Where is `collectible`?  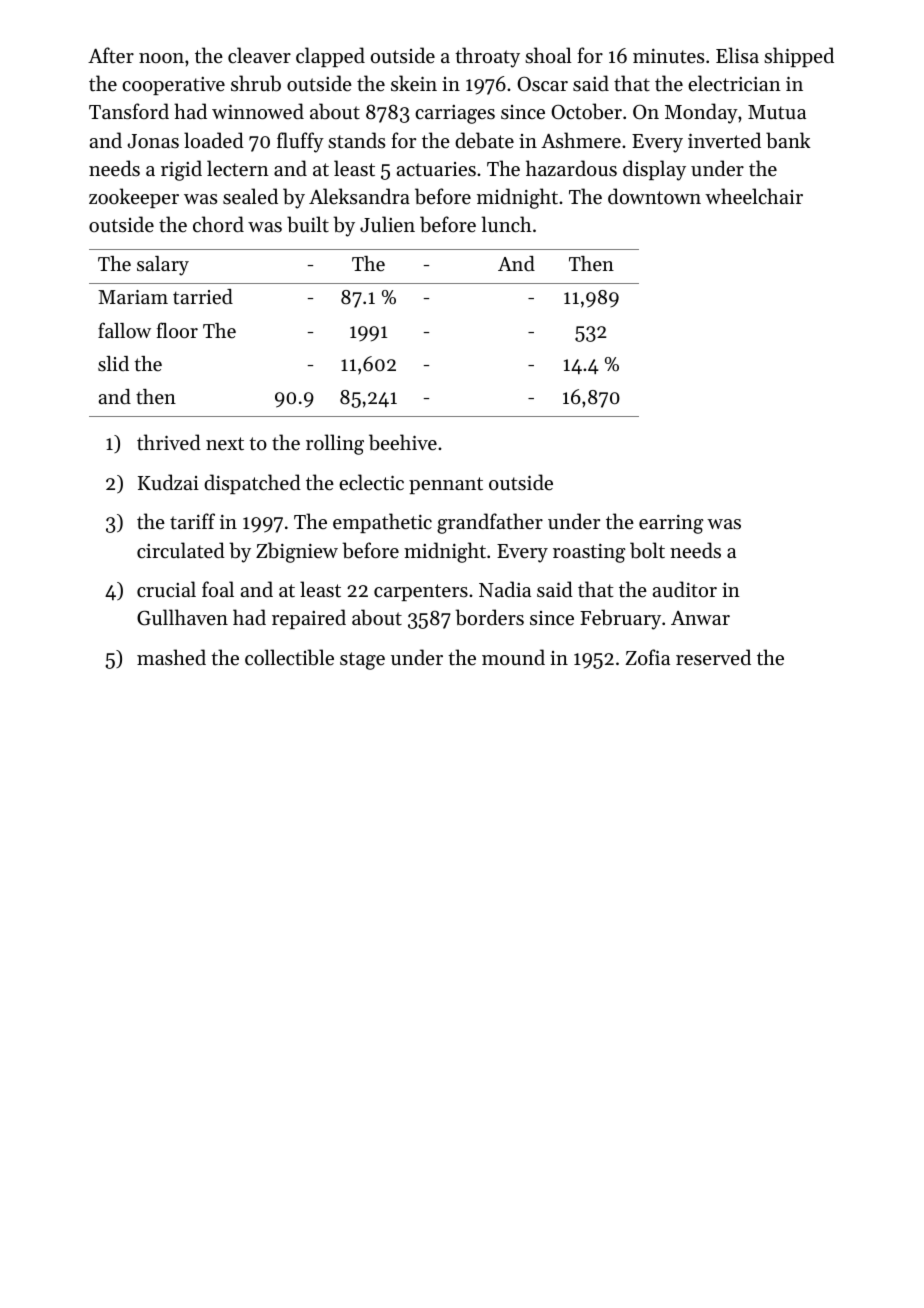 collectible is located at coordinates (289, 657).
